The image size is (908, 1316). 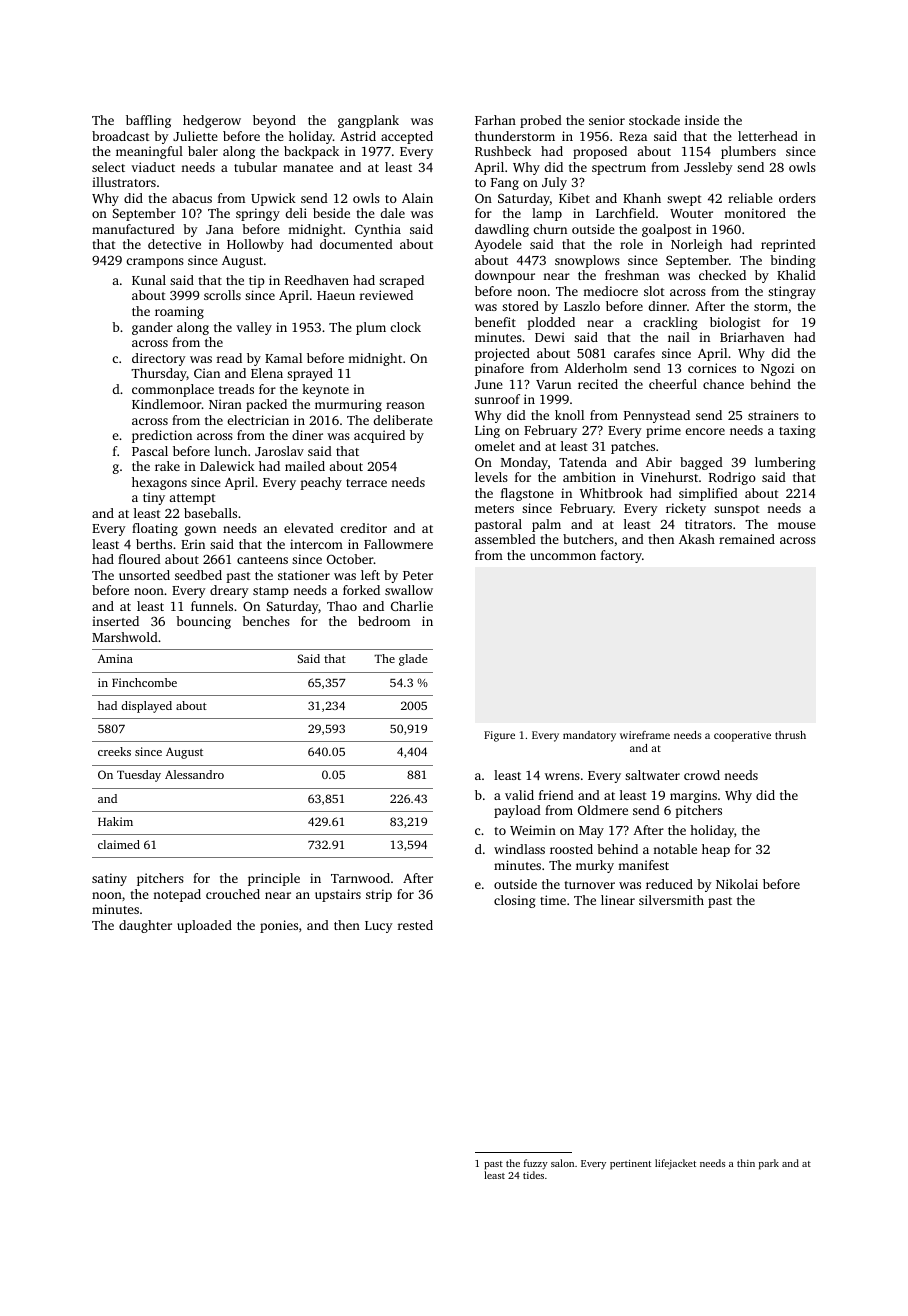 I want to click on taxing, so click(x=797, y=431).
